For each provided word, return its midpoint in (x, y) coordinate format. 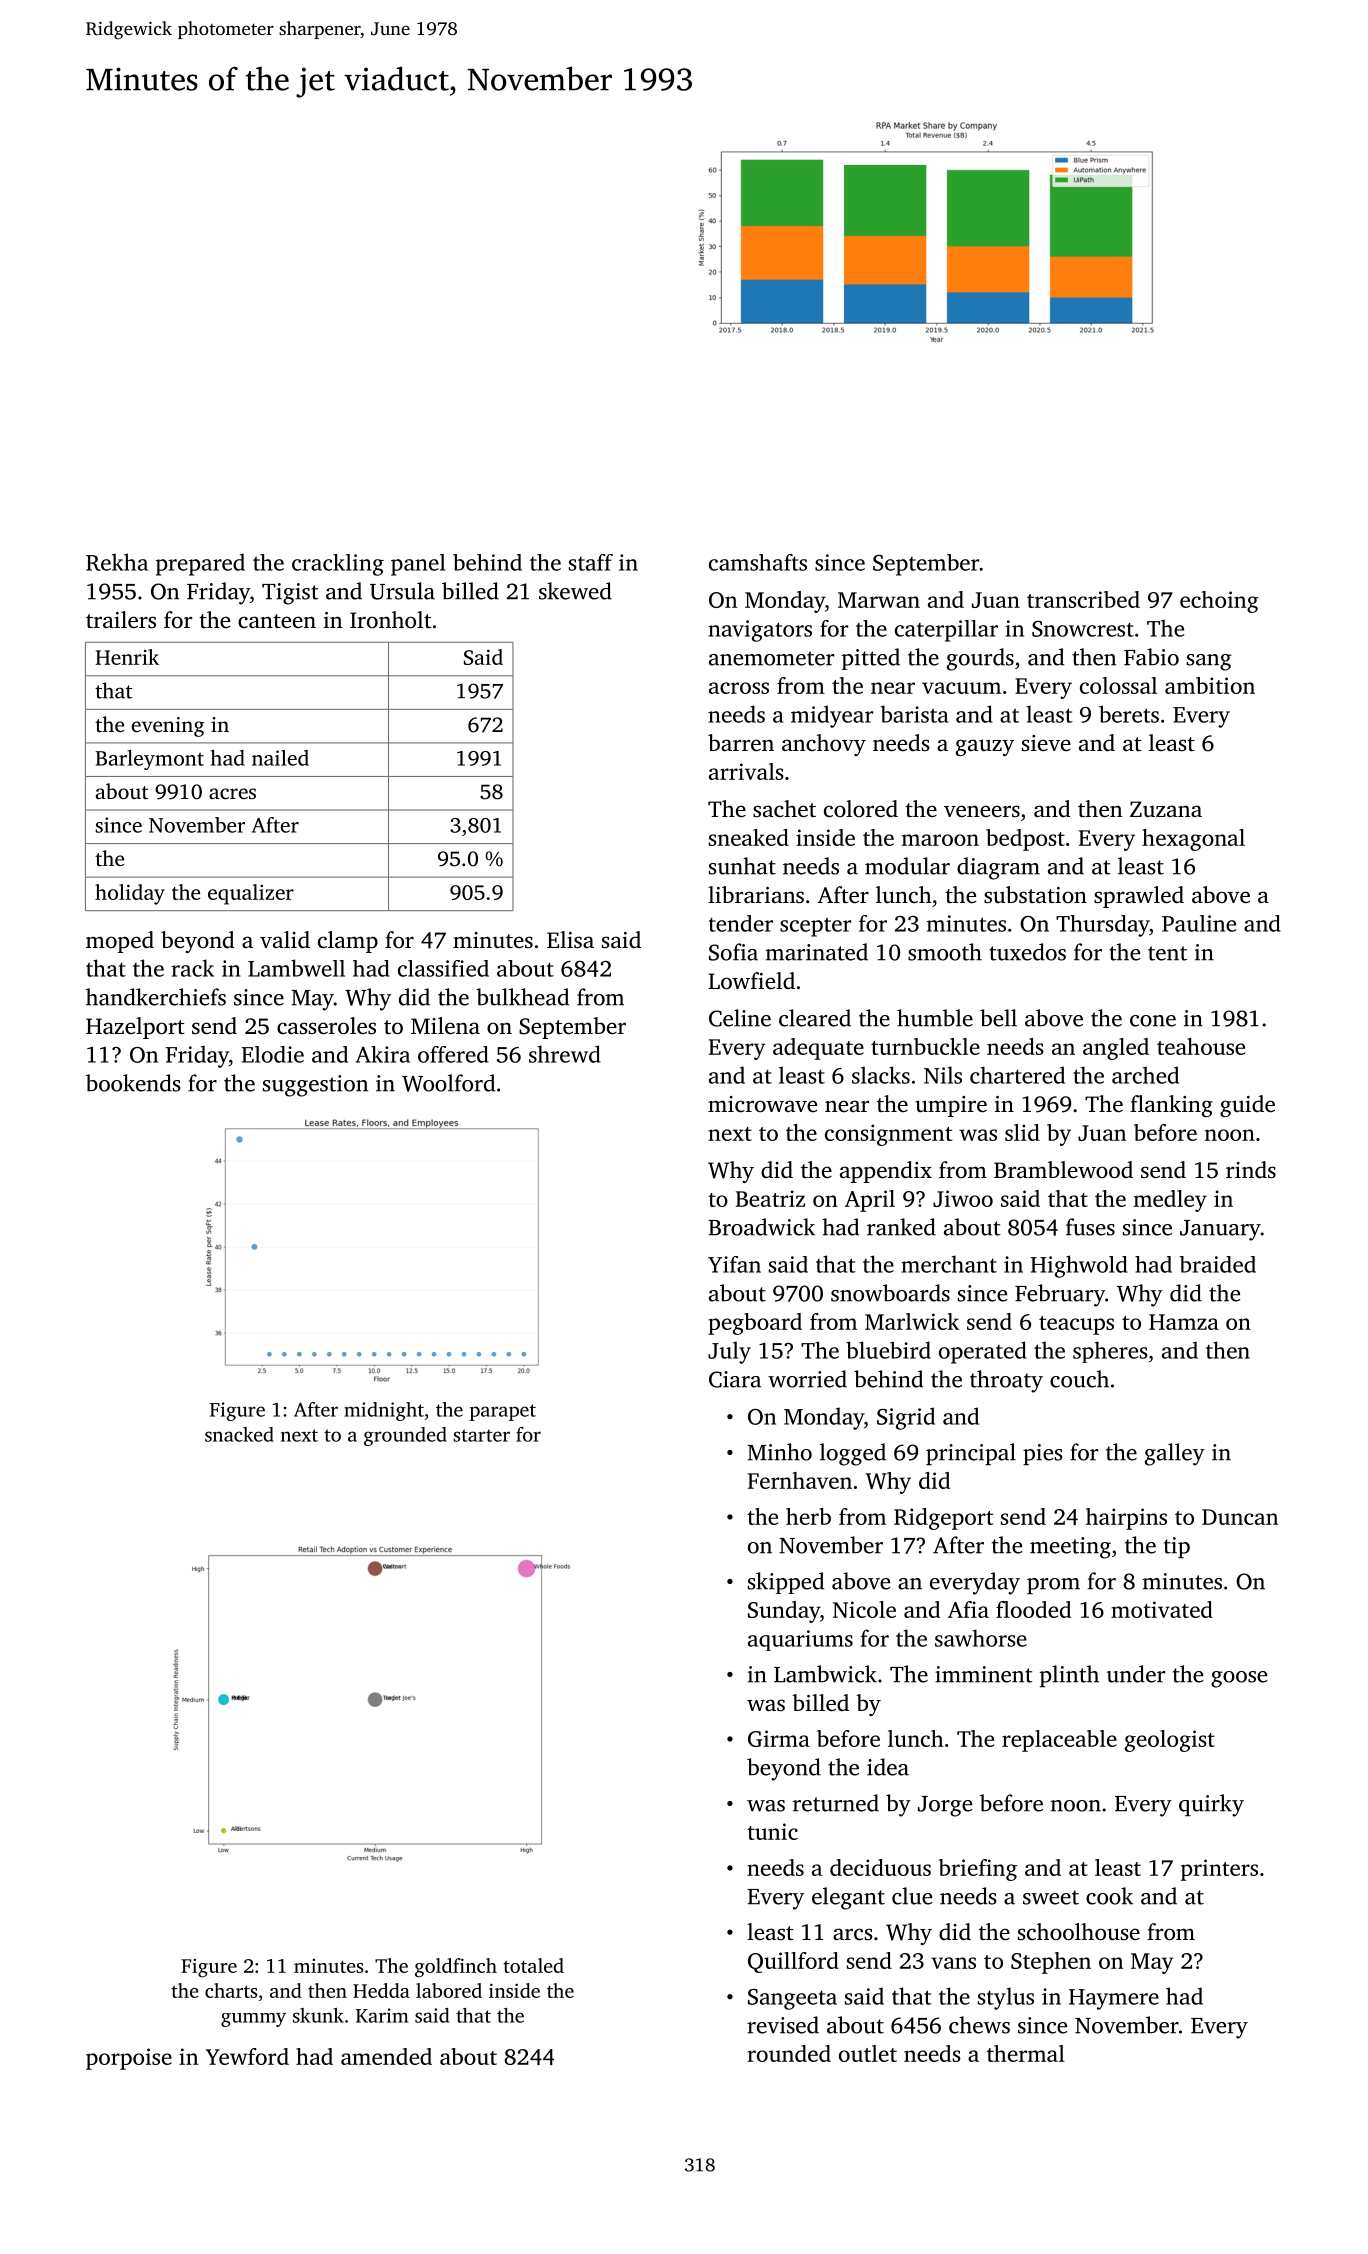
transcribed (1083, 599)
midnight (384, 1411)
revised (783, 2025)
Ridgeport (943, 1519)
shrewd (565, 1054)
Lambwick (825, 1674)
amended (386, 2056)
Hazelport (135, 1028)
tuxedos (1027, 952)
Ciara (735, 1379)
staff (591, 562)
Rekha (117, 562)
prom (1053, 1586)
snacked (239, 1434)
